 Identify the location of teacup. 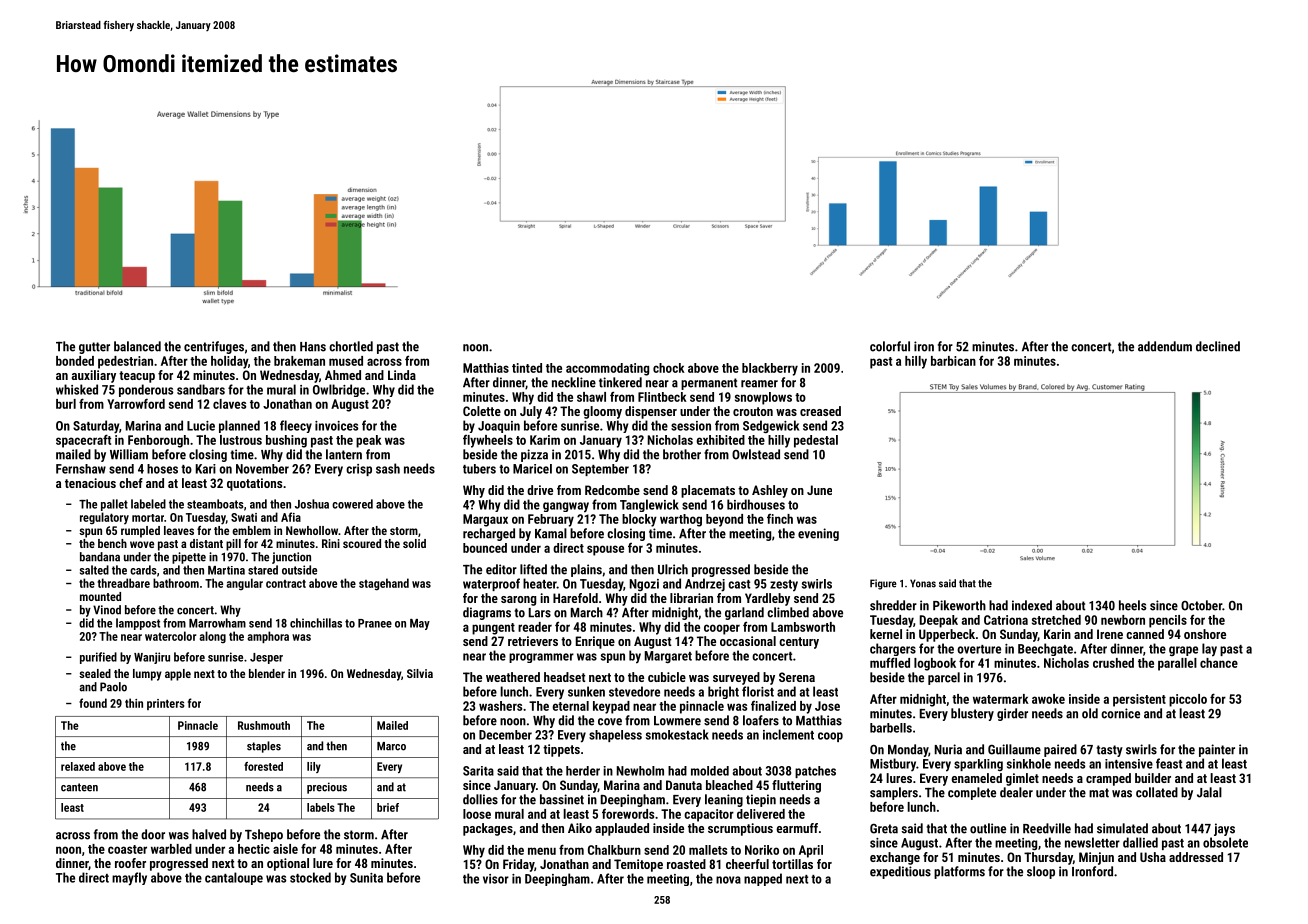
(137, 377).
